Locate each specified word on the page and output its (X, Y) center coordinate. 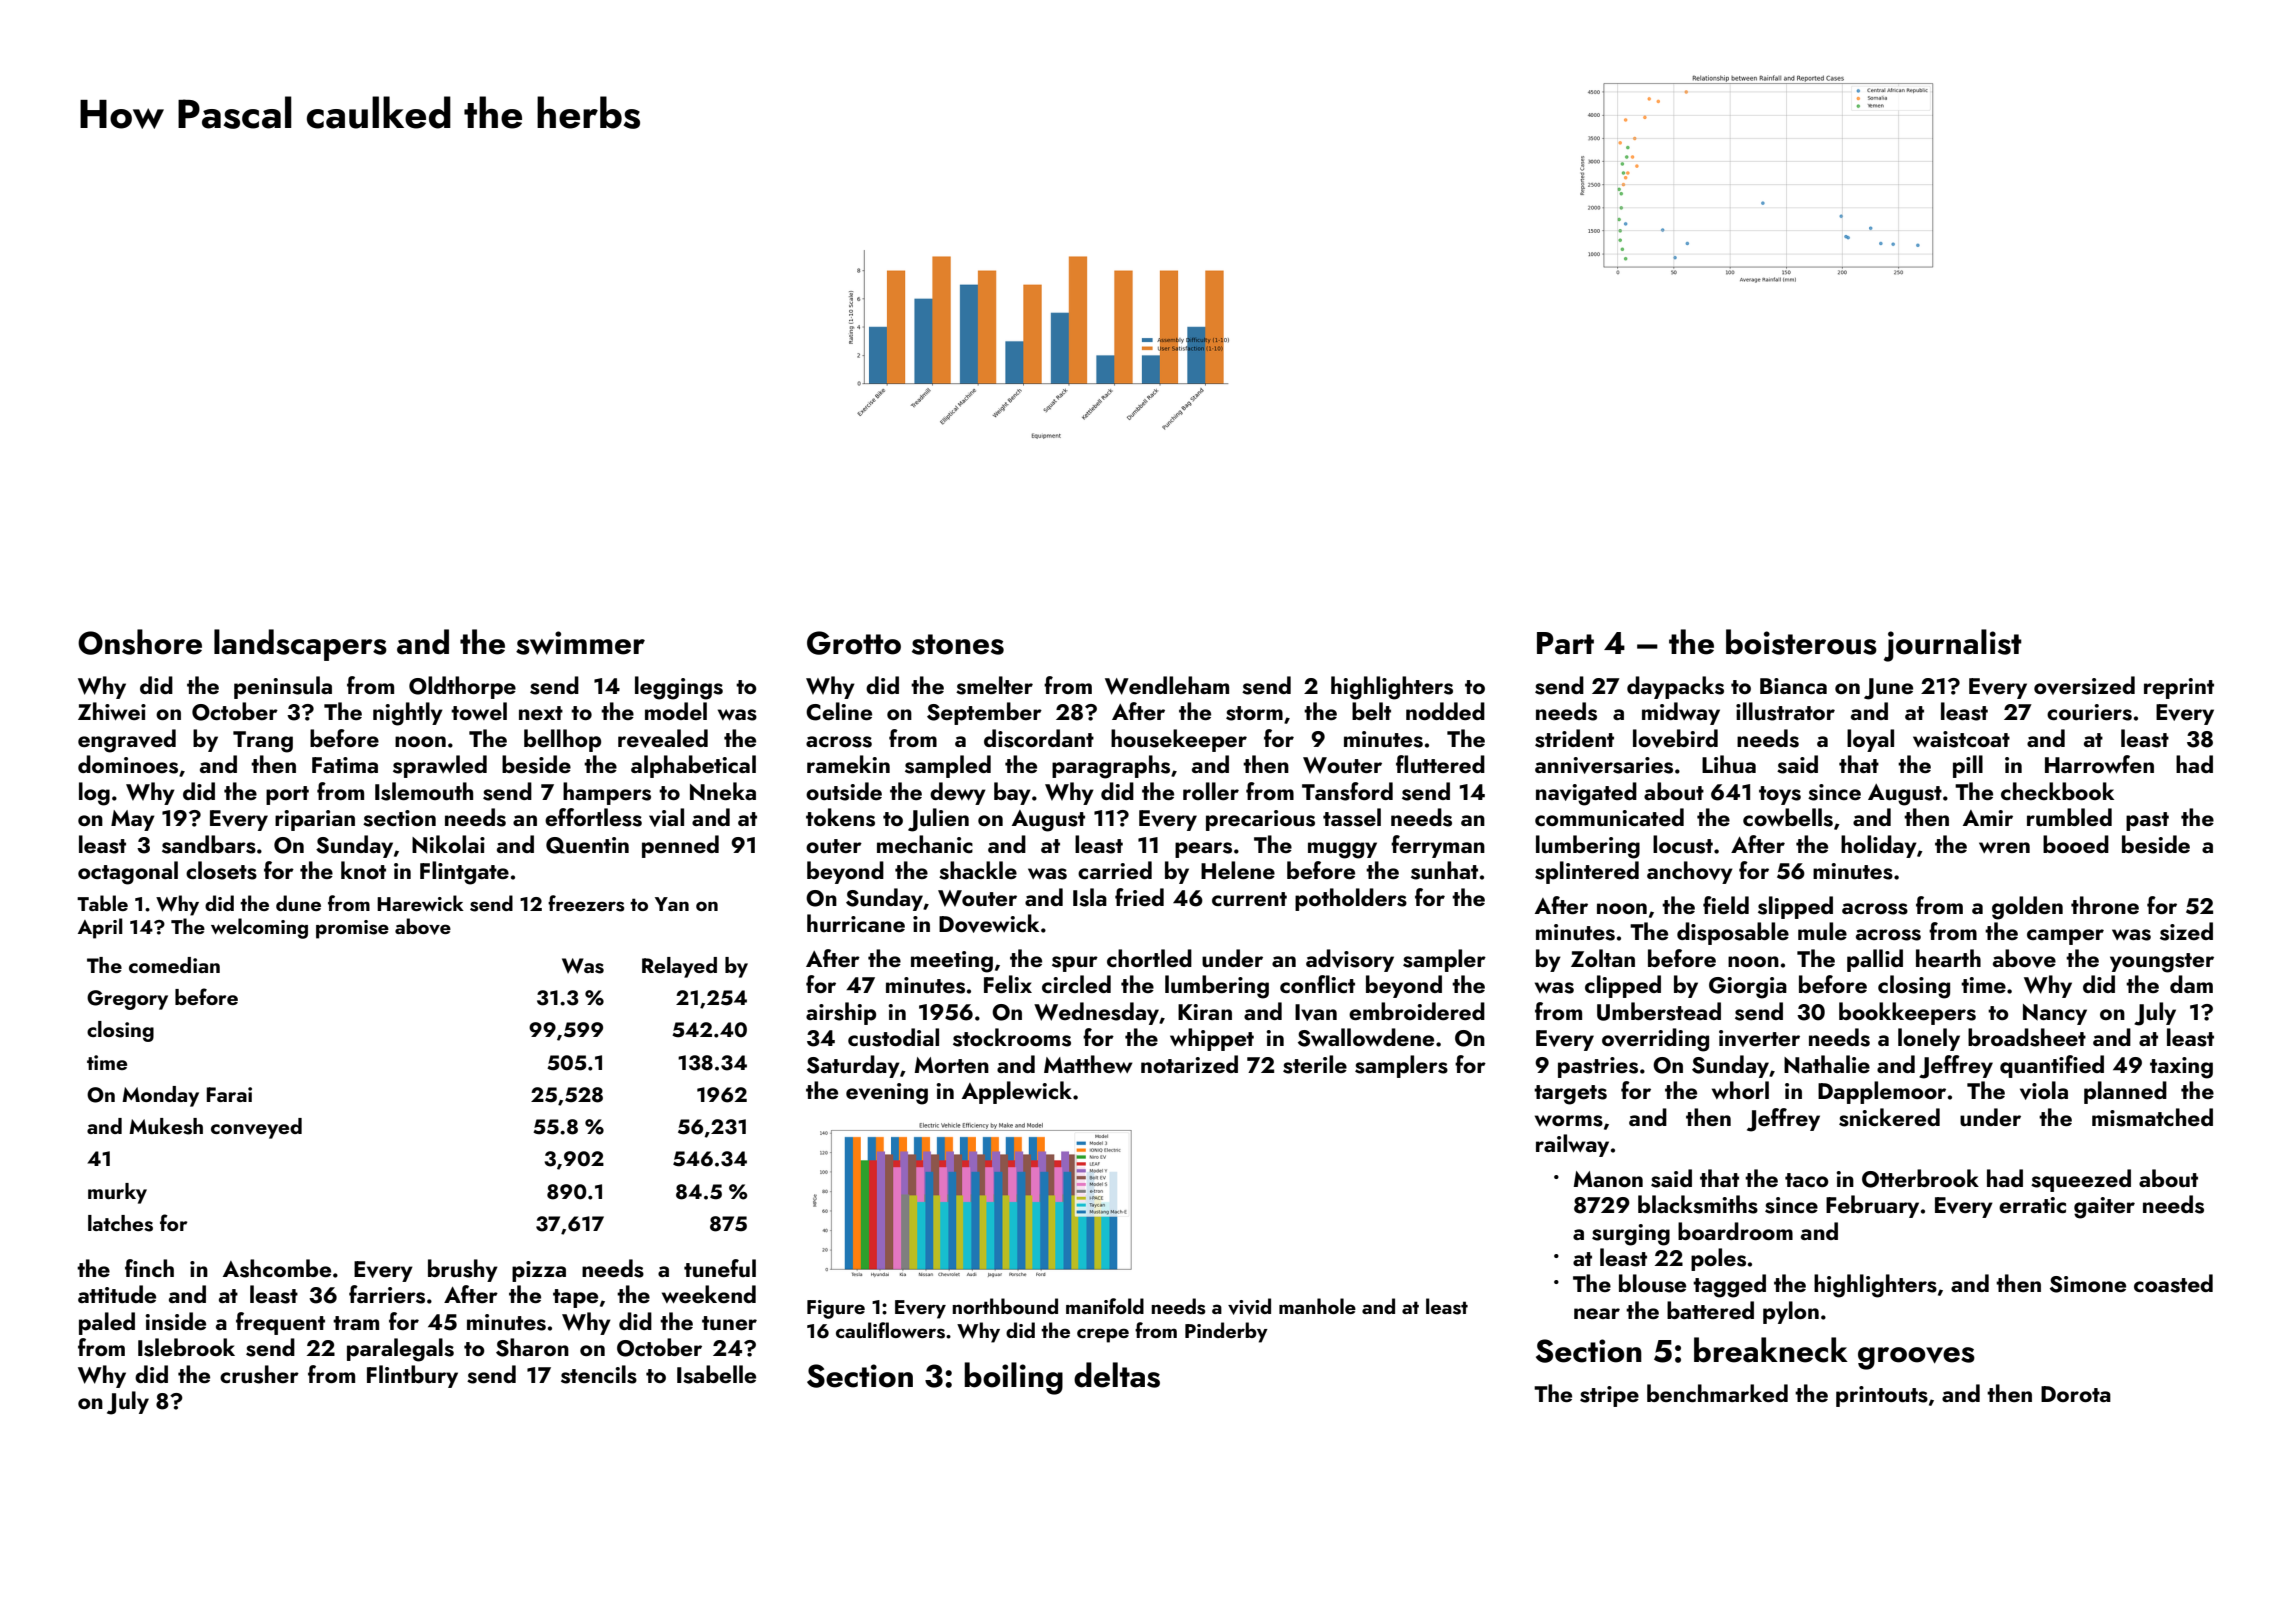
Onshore (140, 642)
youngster (2162, 963)
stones (958, 644)
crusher (259, 1374)
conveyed (256, 1128)
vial (666, 817)
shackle (978, 870)
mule (1822, 931)
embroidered (1417, 1011)
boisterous (1801, 642)
